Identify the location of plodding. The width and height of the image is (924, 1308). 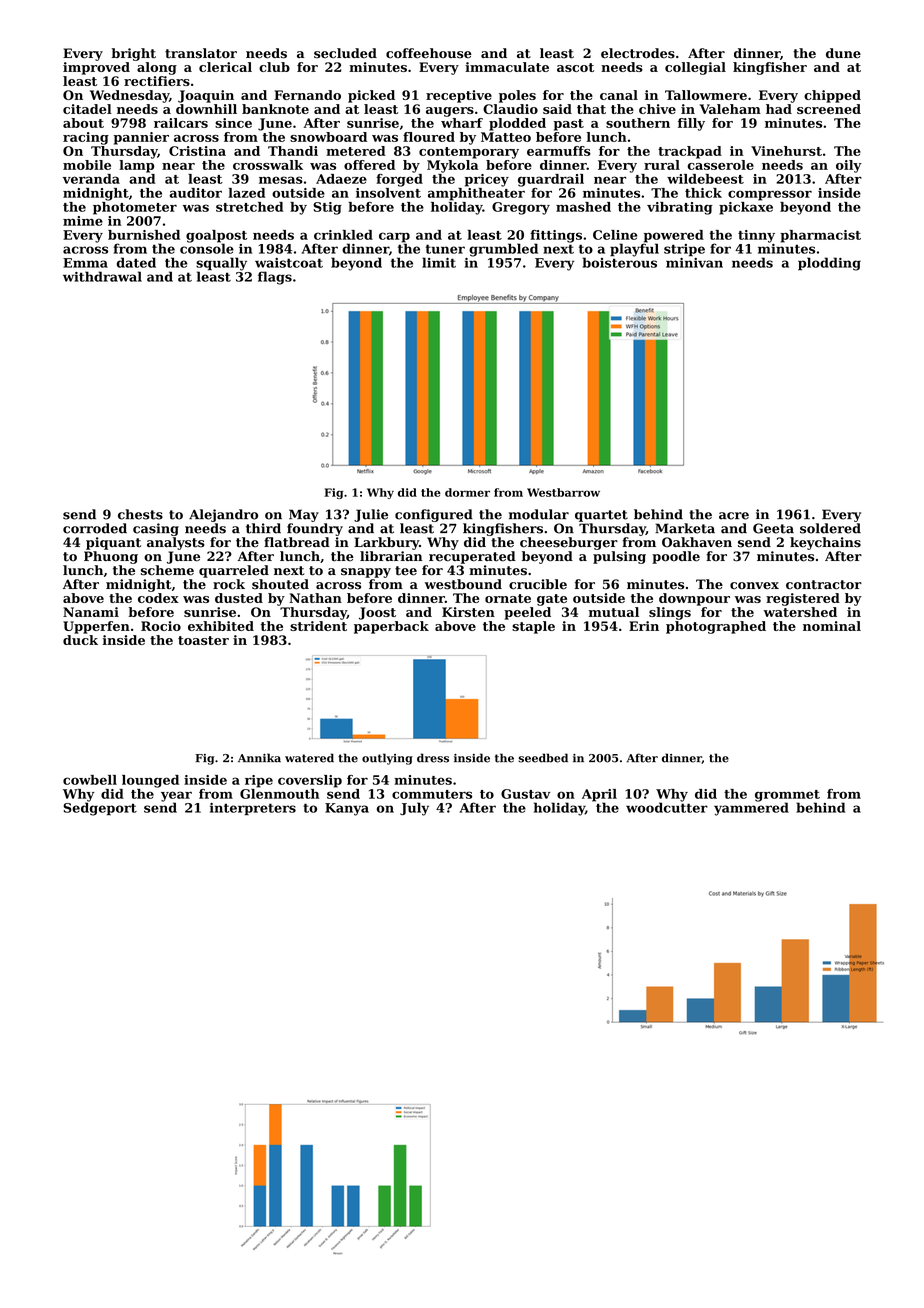
(829, 264).
